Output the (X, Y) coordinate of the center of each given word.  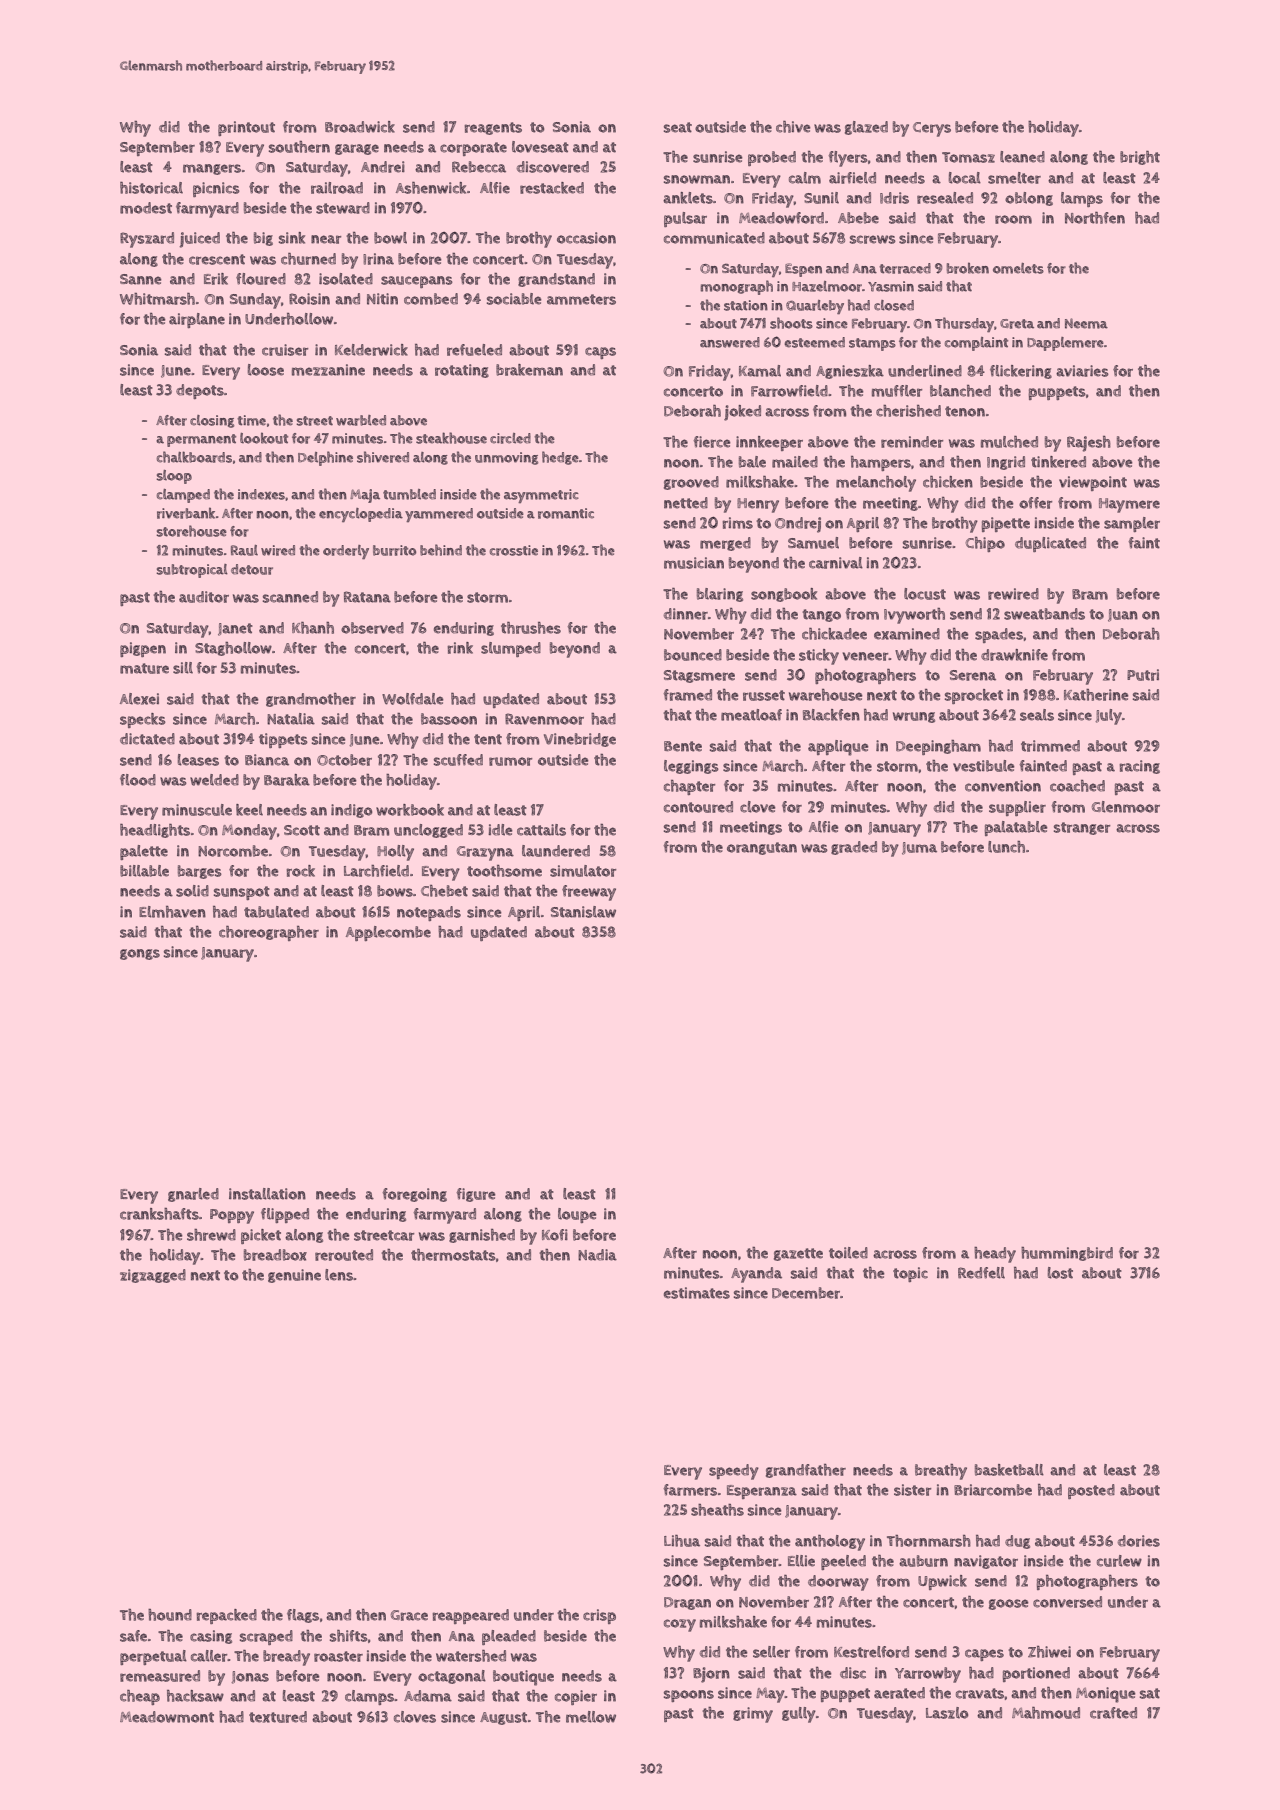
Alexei (139, 699)
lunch (1006, 847)
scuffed (458, 760)
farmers (690, 1490)
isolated (346, 279)
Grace (409, 1615)
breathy (941, 1472)
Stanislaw (583, 912)
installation (267, 1194)
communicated (714, 238)
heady (995, 1255)
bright (1140, 158)
